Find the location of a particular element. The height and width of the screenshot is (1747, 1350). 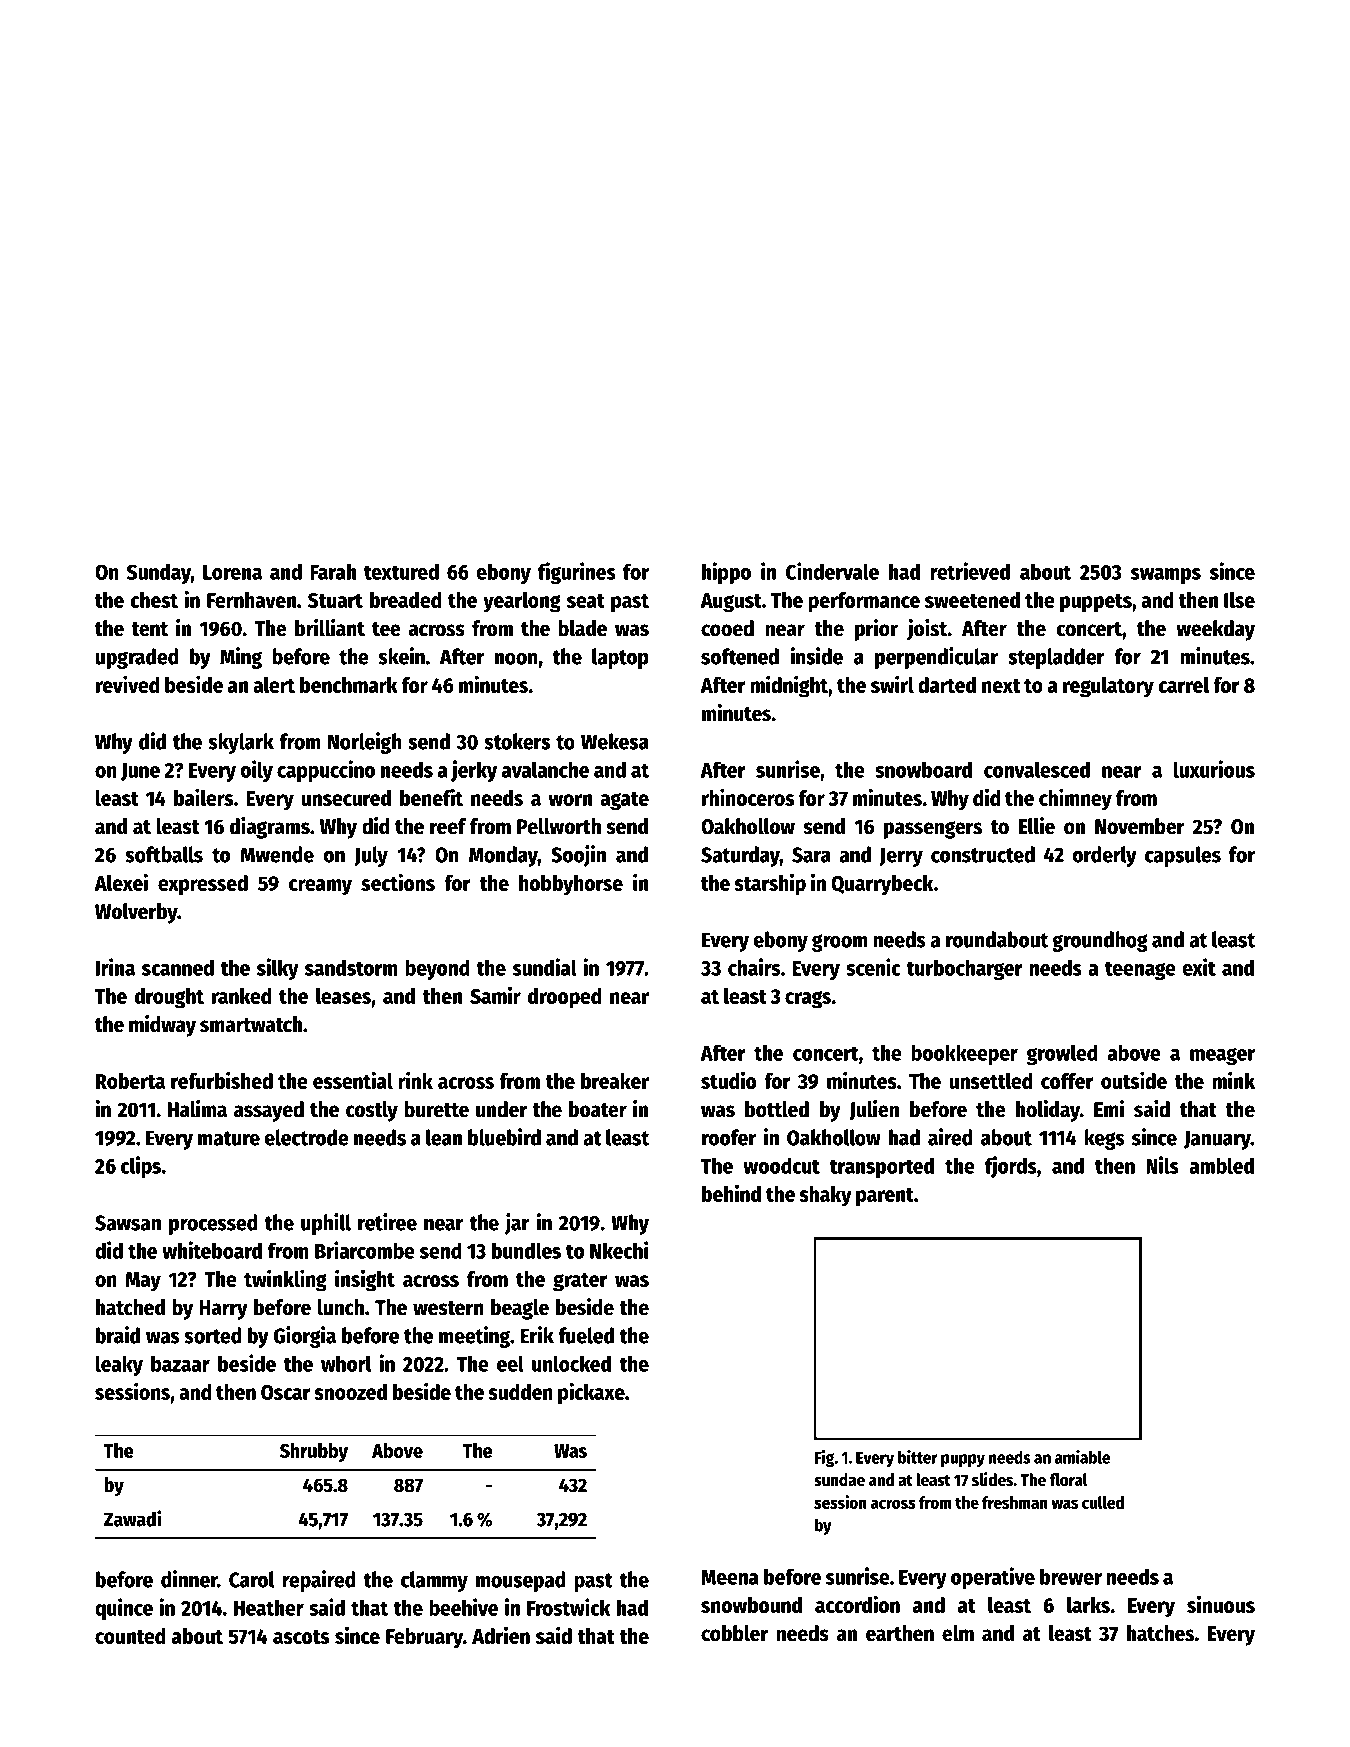

amiable is located at coordinates (1083, 1457).
